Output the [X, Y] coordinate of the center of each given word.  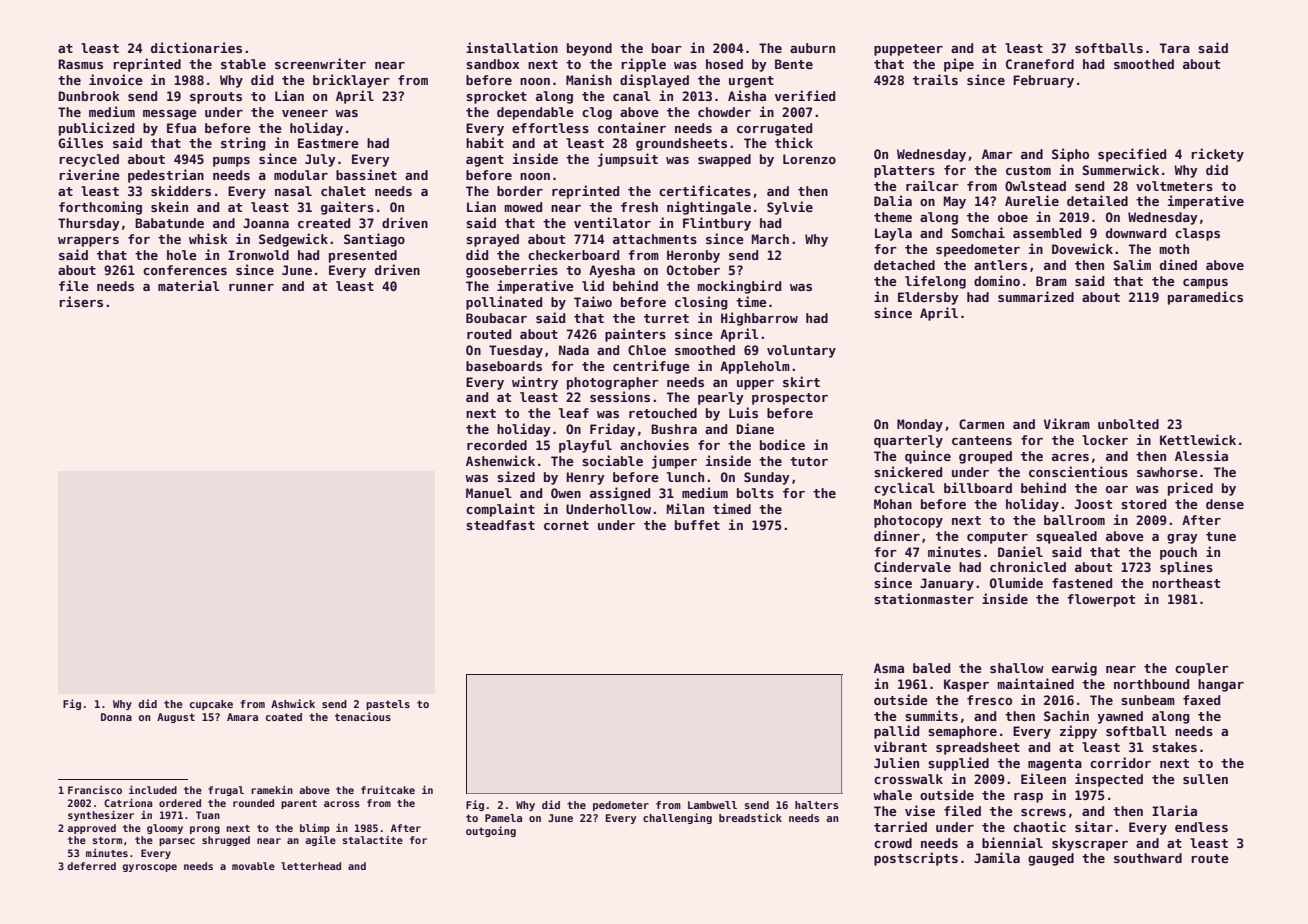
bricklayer [351, 81]
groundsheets [681, 144]
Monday [920, 425]
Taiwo [593, 301]
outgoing [491, 831]
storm [107, 840]
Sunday [767, 478]
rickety [1217, 155]
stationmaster [924, 598]
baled [931, 668]
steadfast [500, 525]
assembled [1047, 233]
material [189, 285]
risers [81, 301]
